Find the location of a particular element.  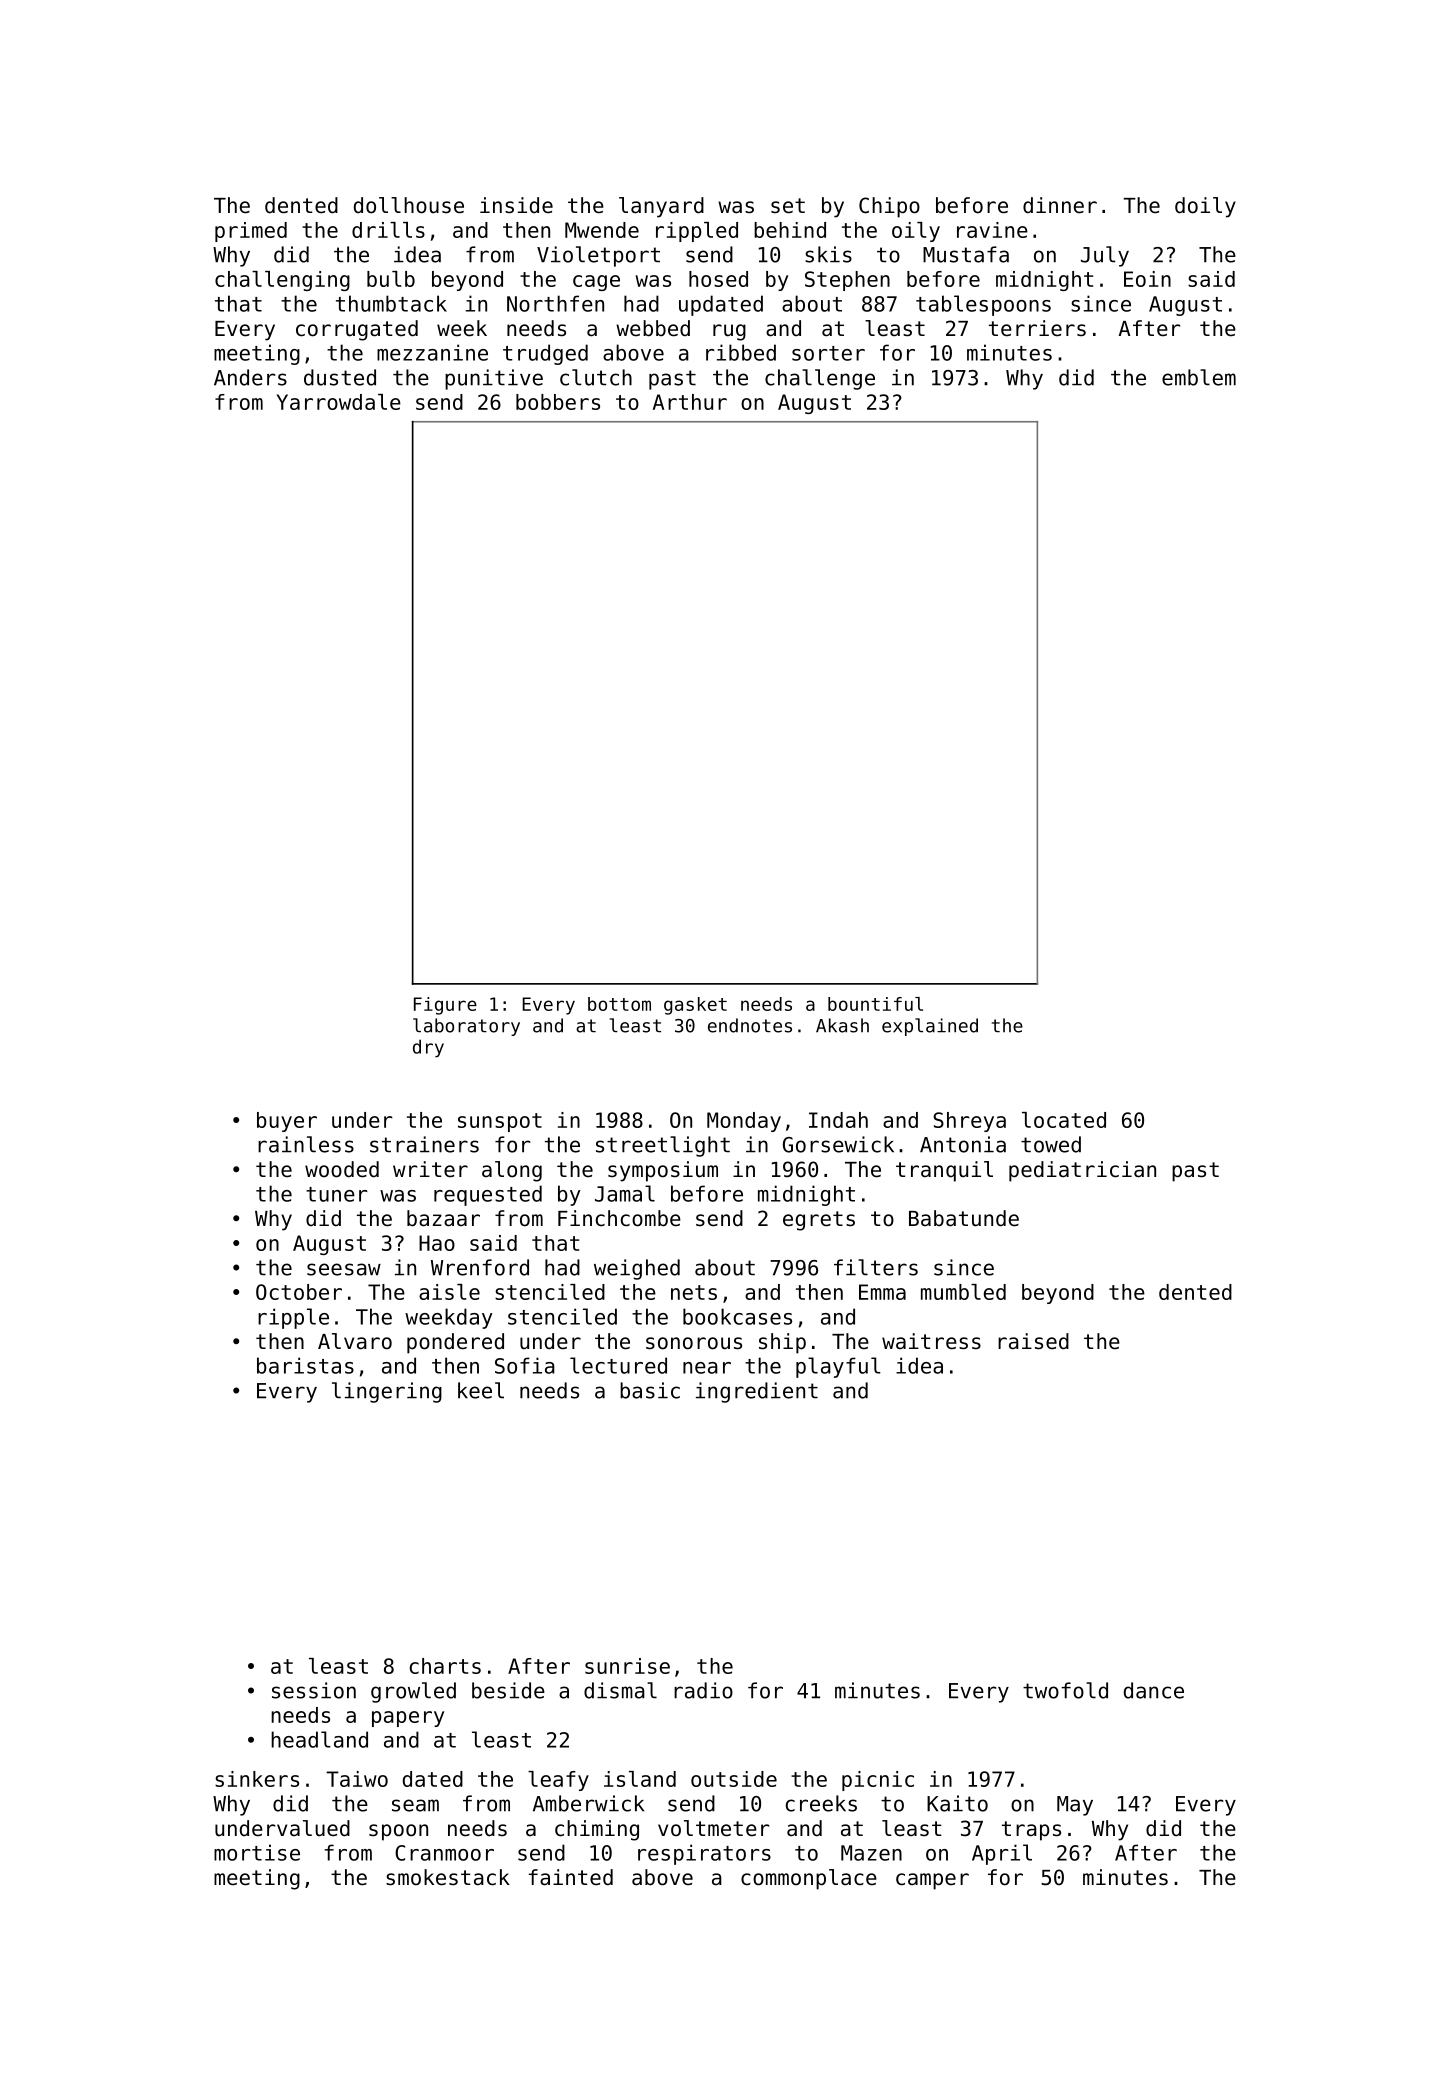

ribbed is located at coordinates (741, 352).
